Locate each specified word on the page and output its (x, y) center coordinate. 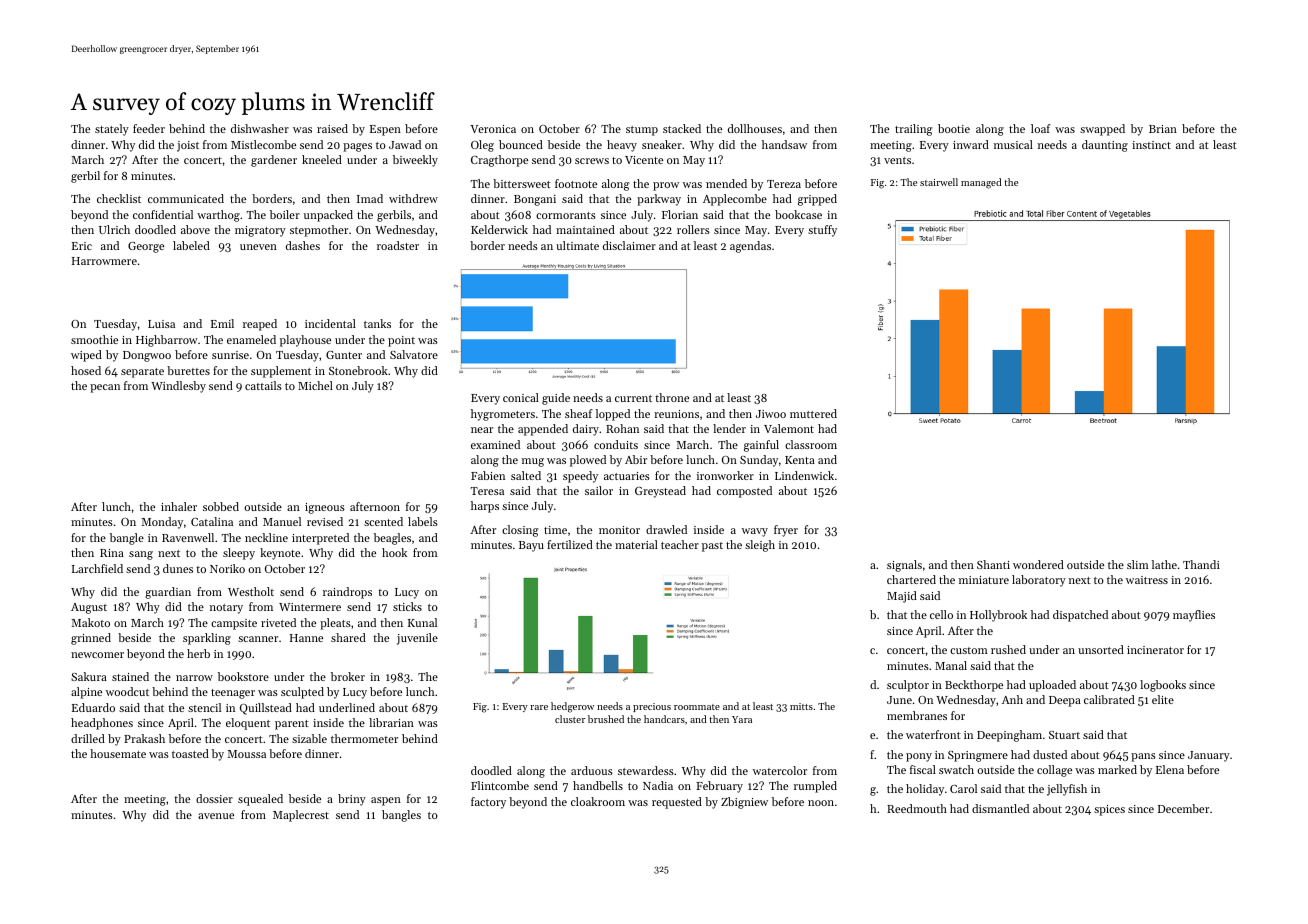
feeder (149, 128)
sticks (407, 606)
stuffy (822, 231)
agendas (750, 247)
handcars (664, 719)
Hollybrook (998, 616)
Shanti (993, 564)
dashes (303, 245)
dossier (214, 798)
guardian (168, 593)
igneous (325, 508)
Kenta (800, 460)
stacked (682, 128)
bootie (954, 128)
